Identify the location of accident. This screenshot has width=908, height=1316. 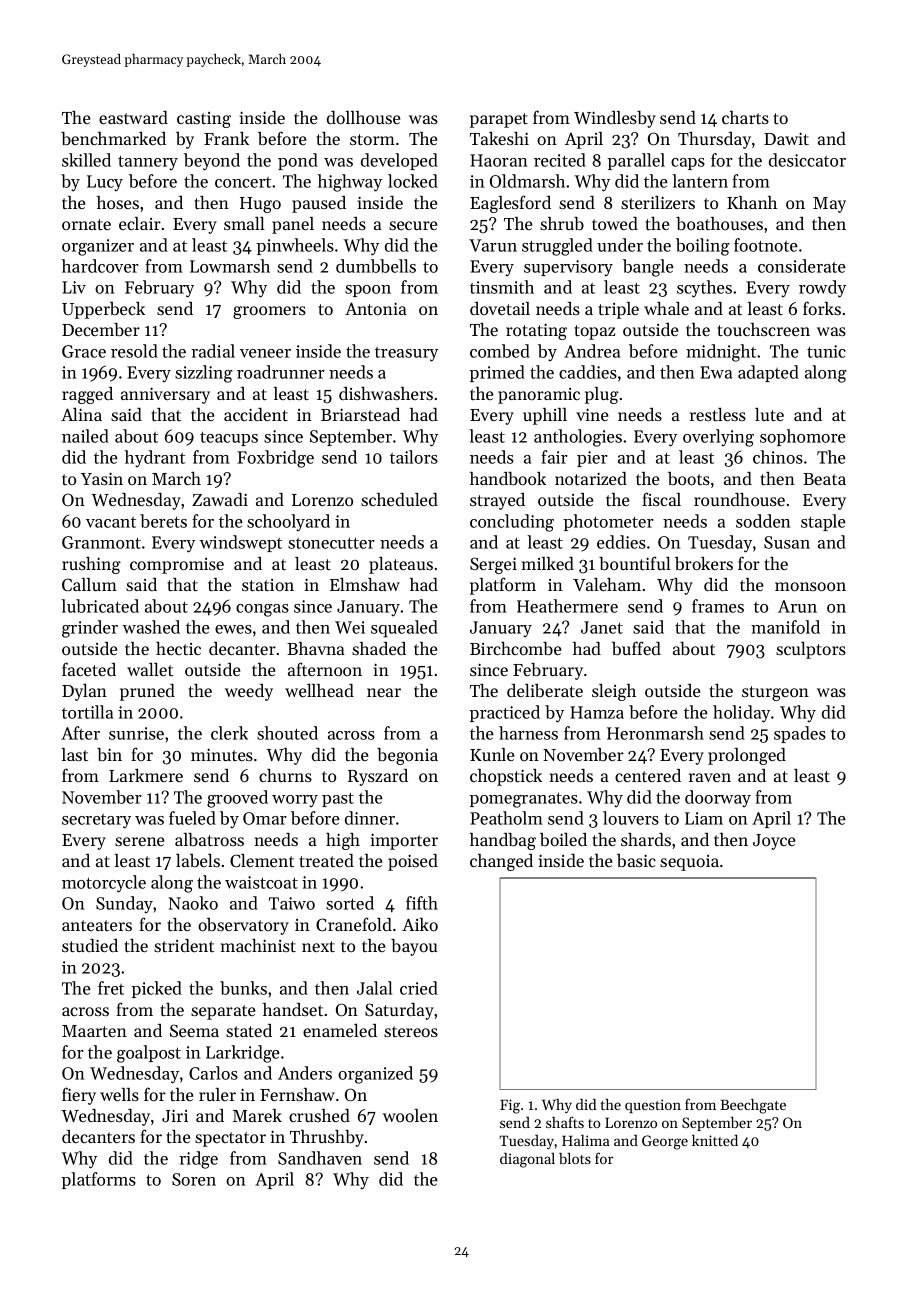
(256, 414).
